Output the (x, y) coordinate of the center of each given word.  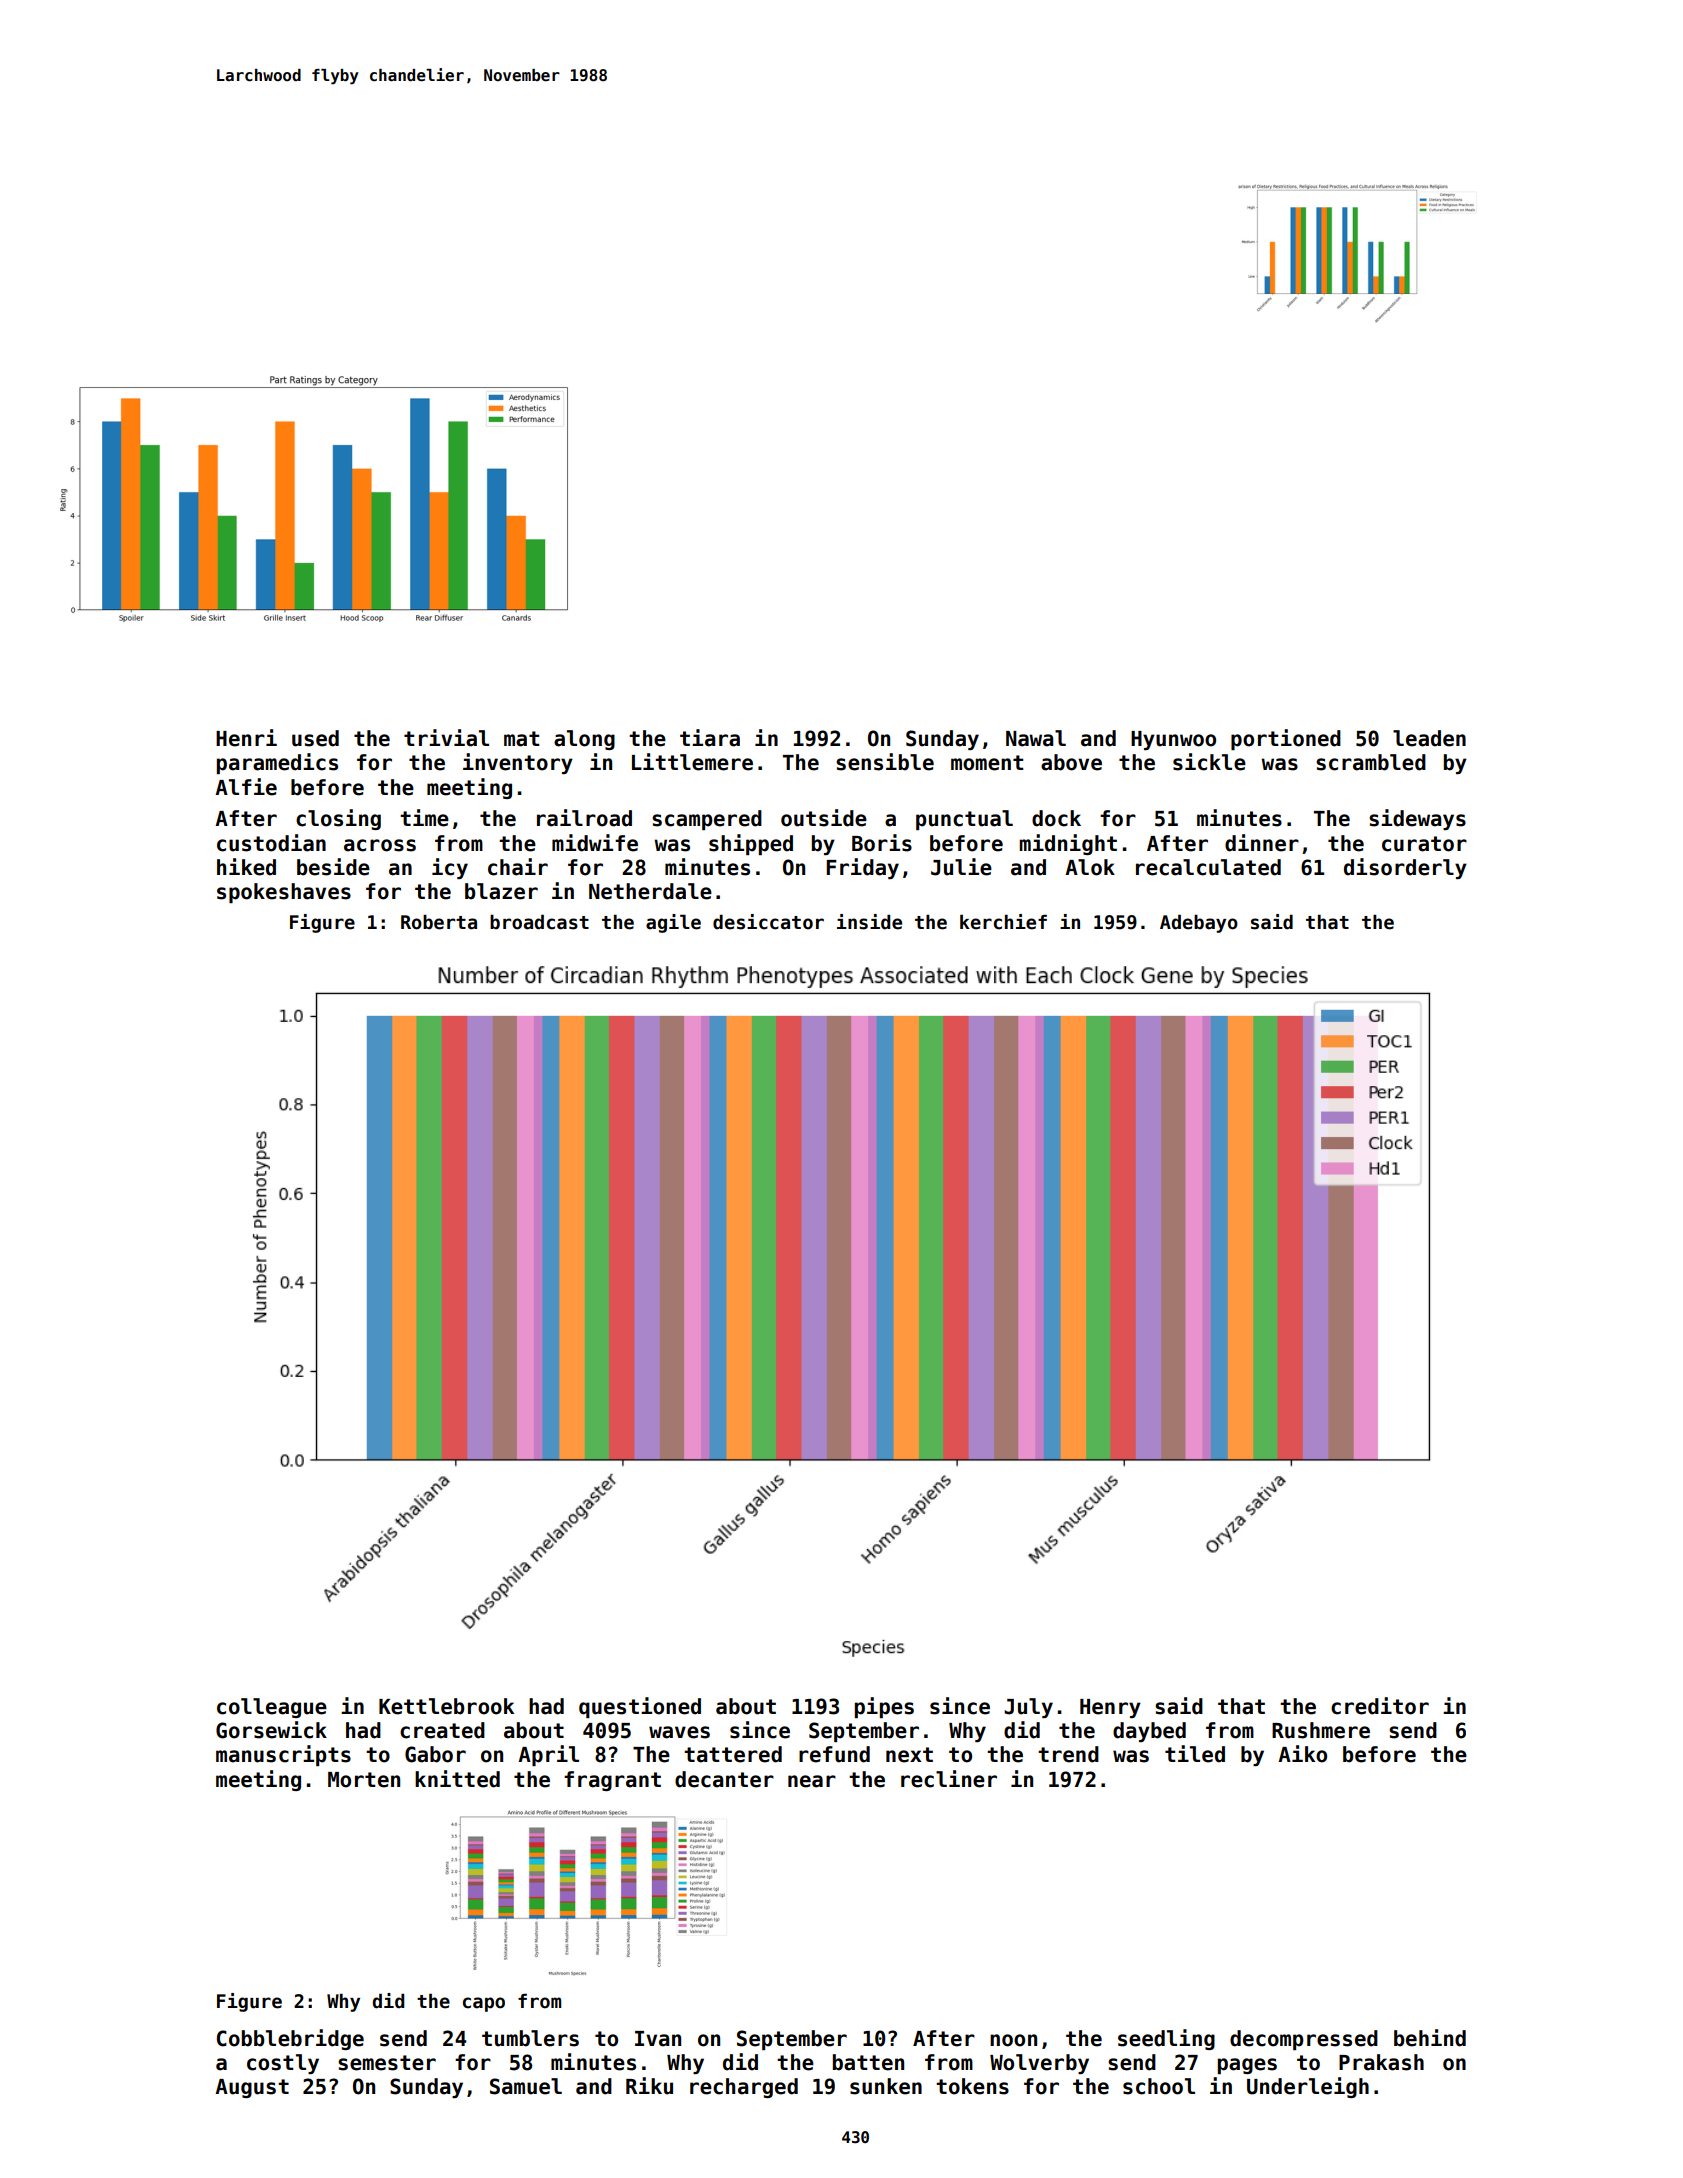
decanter (724, 1779)
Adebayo (1199, 923)
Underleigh (1308, 2087)
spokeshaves (284, 893)
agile (673, 923)
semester (387, 2063)
